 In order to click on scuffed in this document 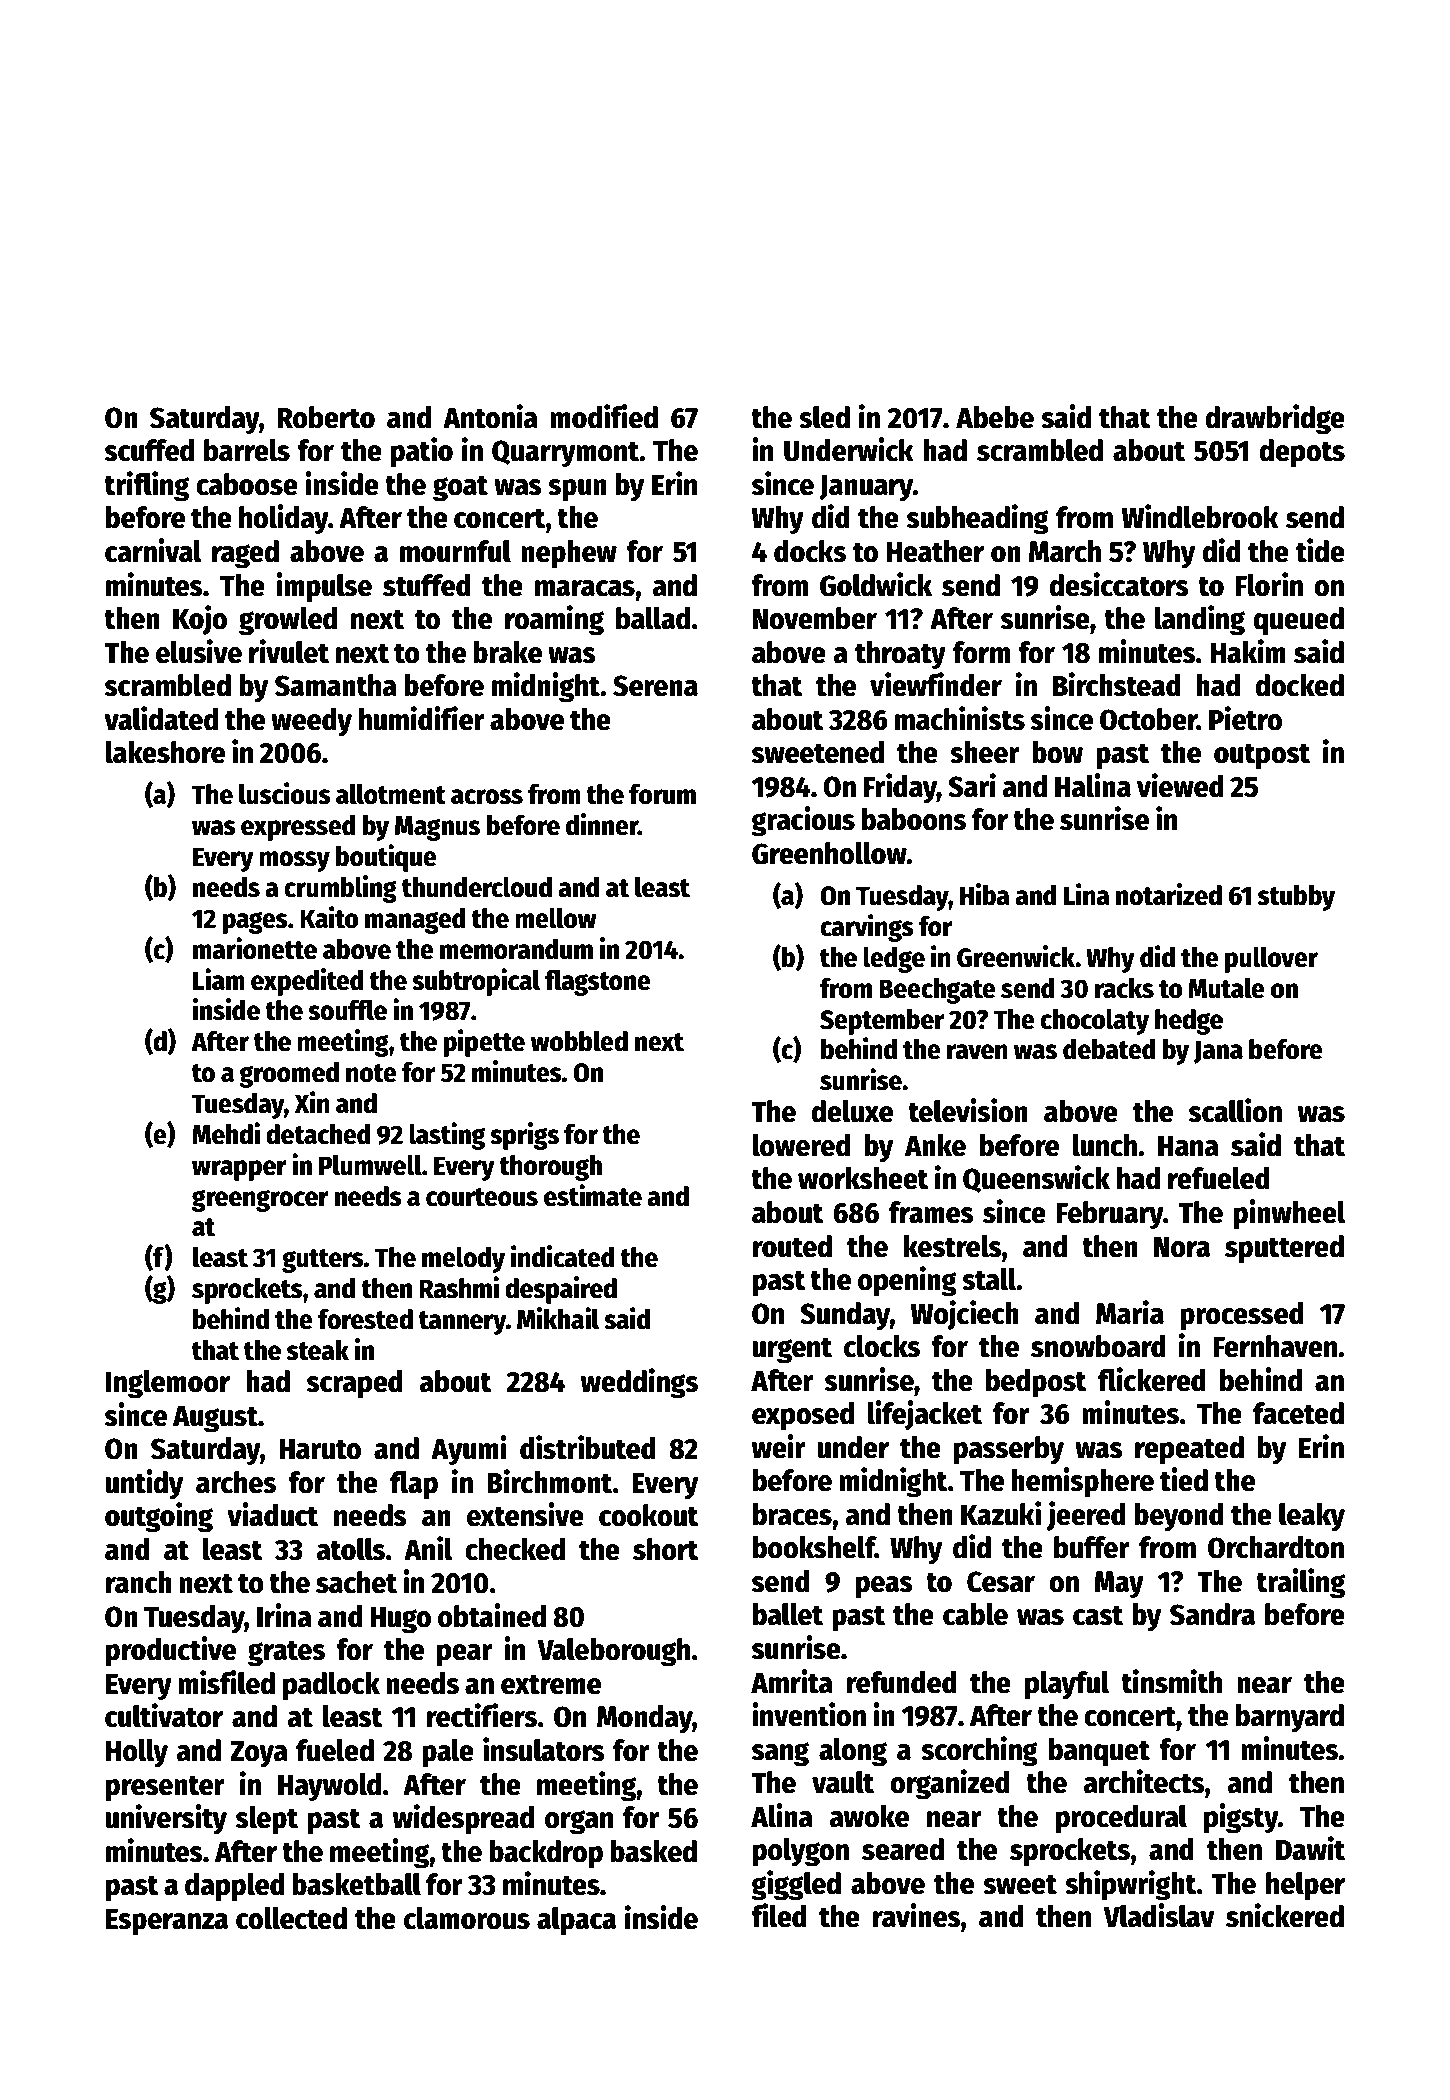, I will do `click(149, 450)`.
